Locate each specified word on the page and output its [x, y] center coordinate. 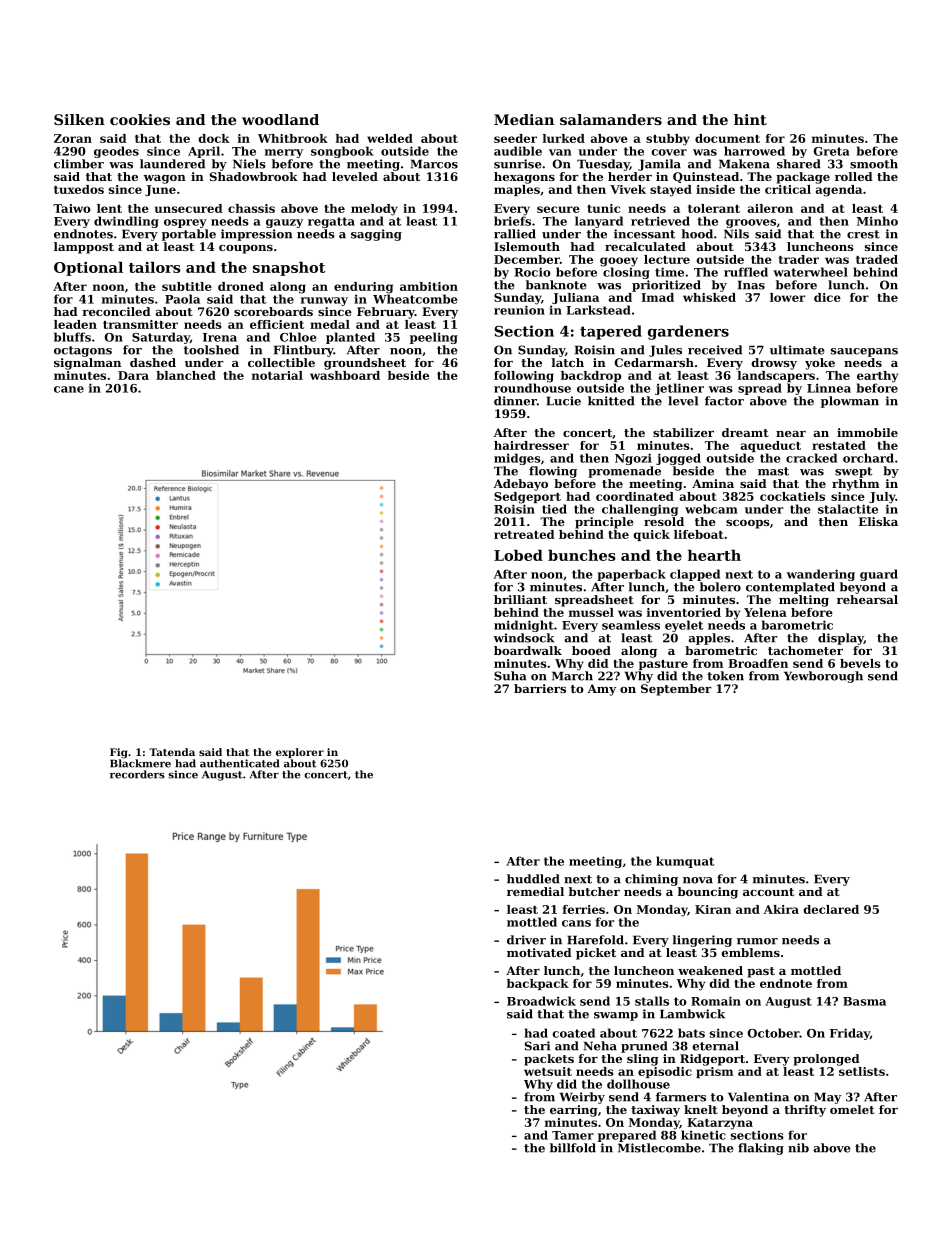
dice [827, 297]
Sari [537, 1046]
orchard [868, 458]
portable [189, 235]
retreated [524, 534]
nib [798, 1148]
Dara [133, 375]
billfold [573, 1148]
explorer [300, 753]
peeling [434, 338]
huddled [533, 879]
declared [831, 909]
